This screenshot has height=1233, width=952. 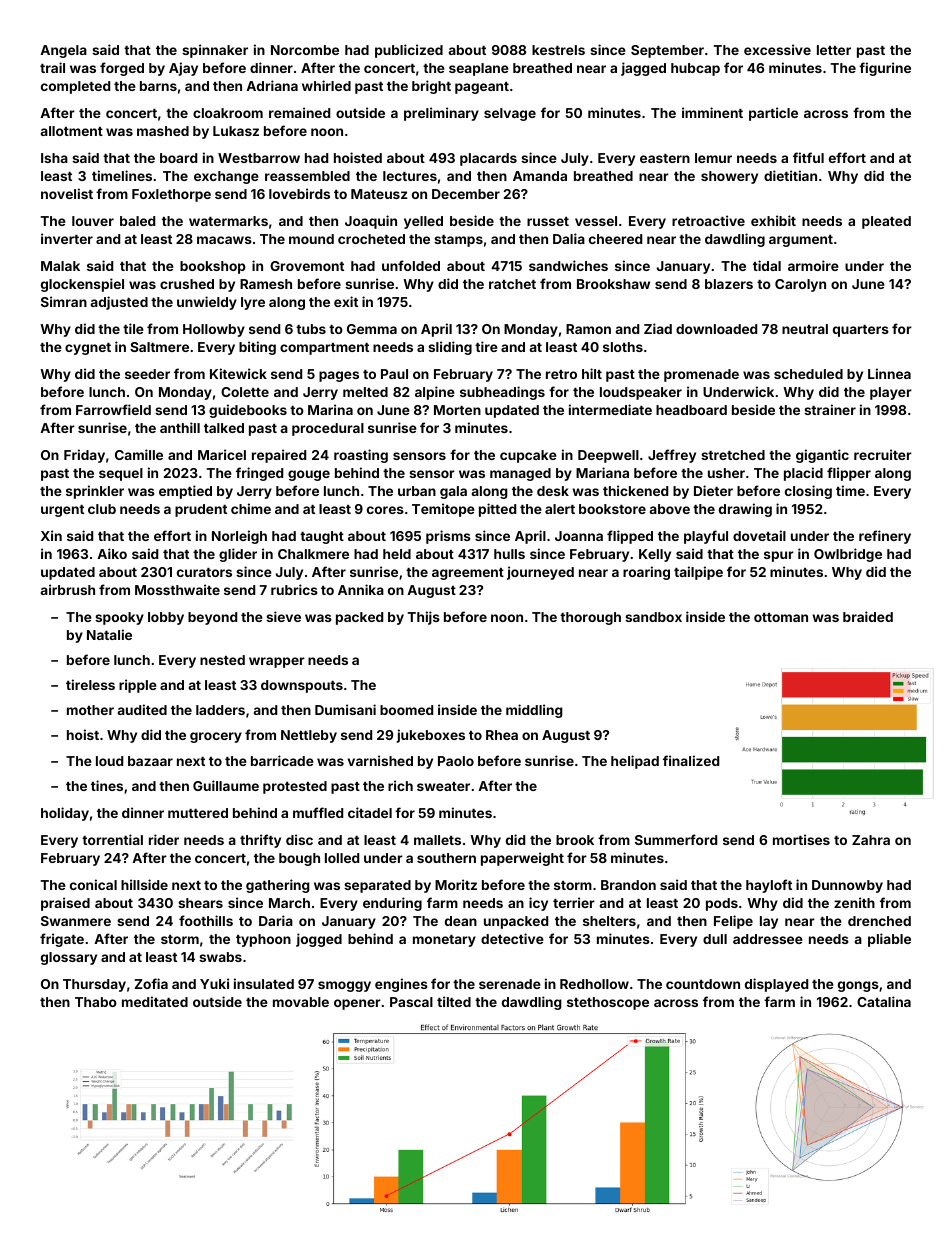 What do you see at coordinates (540, 573) in the screenshot?
I see `journeyed` at bounding box center [540, 573].
